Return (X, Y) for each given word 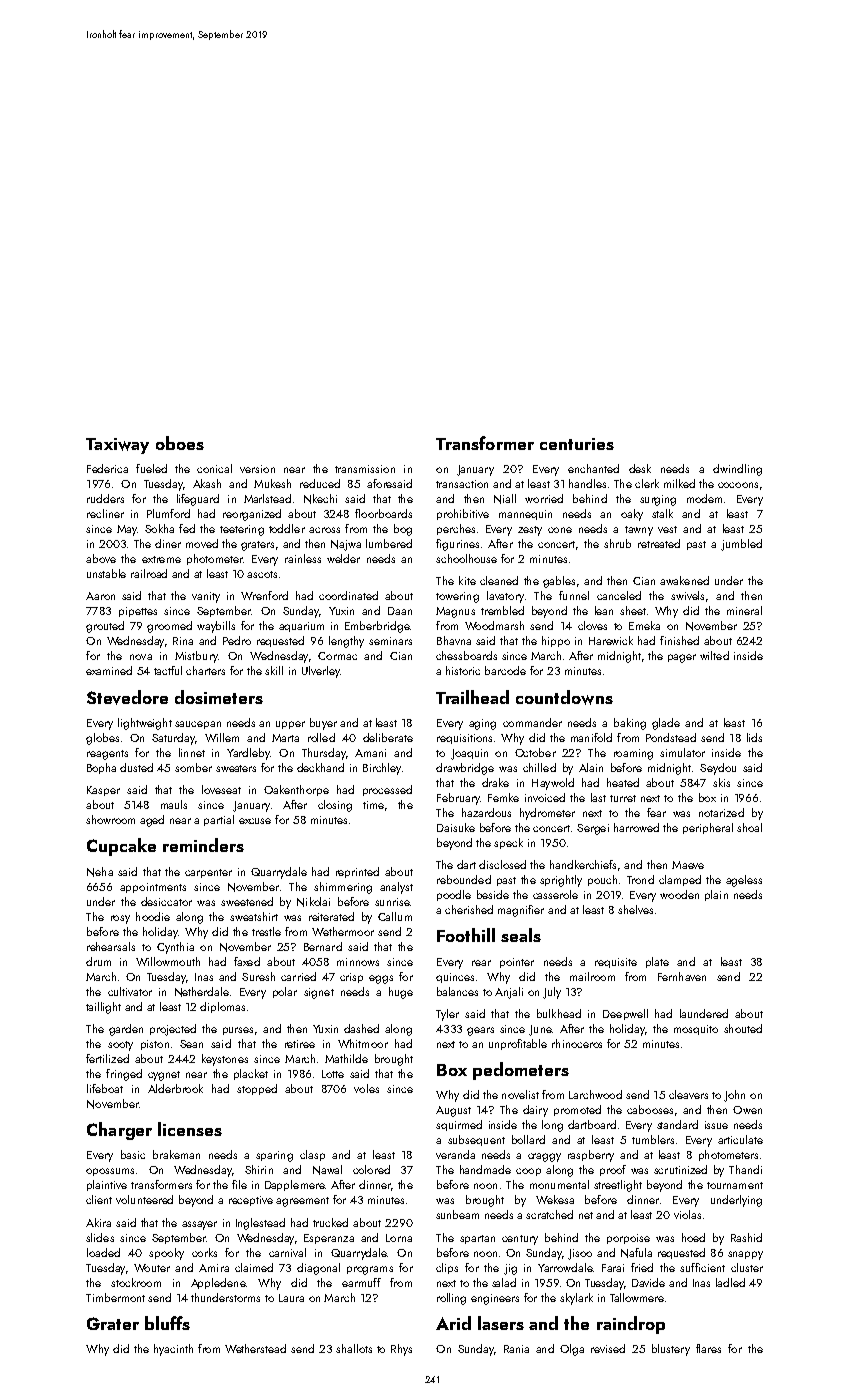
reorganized (252, 515)
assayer (199, 1225)
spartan (477, 1239)
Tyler (447, 1015)
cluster (747, 1267)
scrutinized (680, 1169)
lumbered (389, 543)
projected (173, 1030)
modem (704, 498)
